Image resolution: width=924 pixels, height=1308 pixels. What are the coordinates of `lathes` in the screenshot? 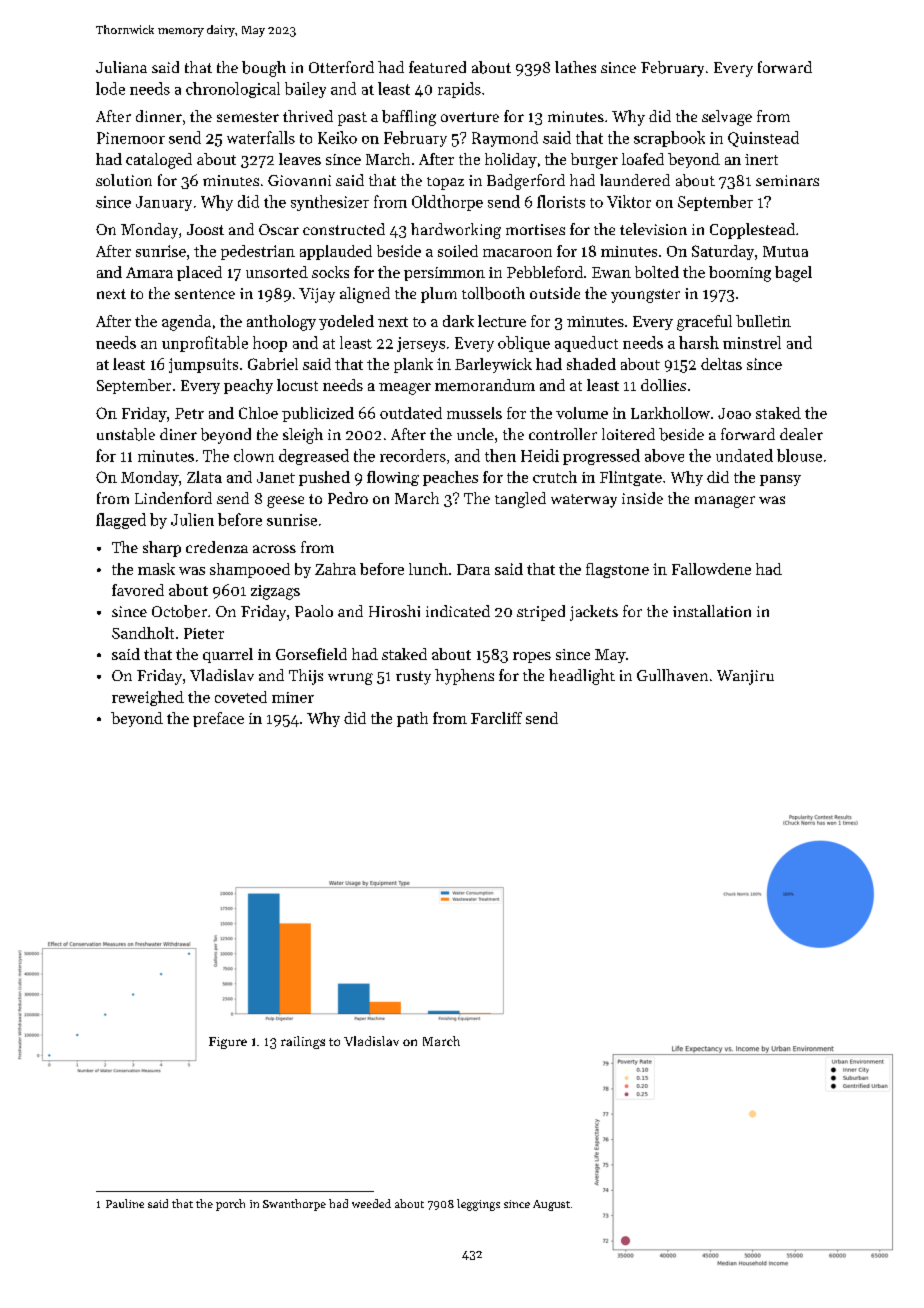 It's located at (575, 67).
